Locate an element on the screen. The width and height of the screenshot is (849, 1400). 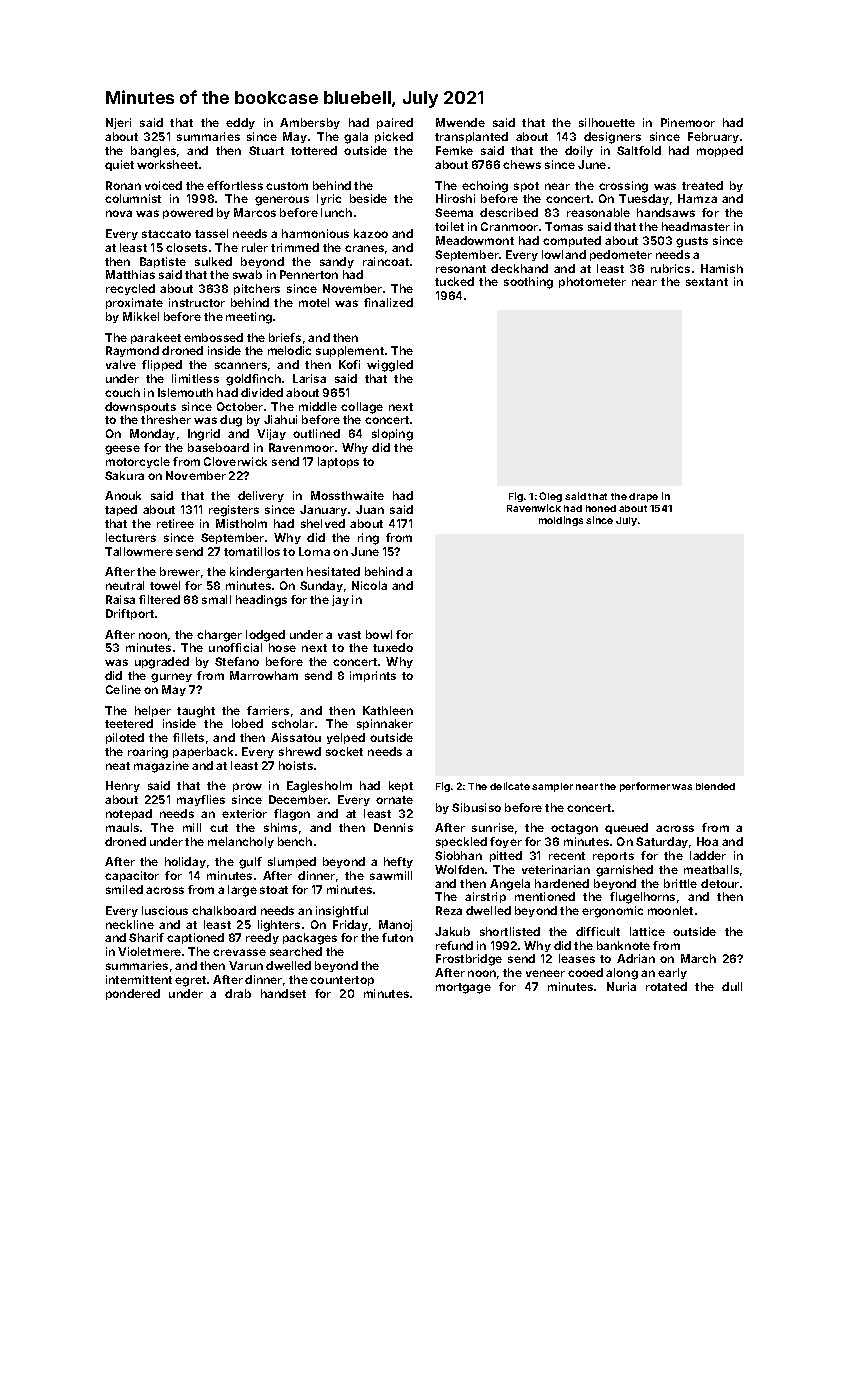
flipped is located at coordinates (162, 365).
